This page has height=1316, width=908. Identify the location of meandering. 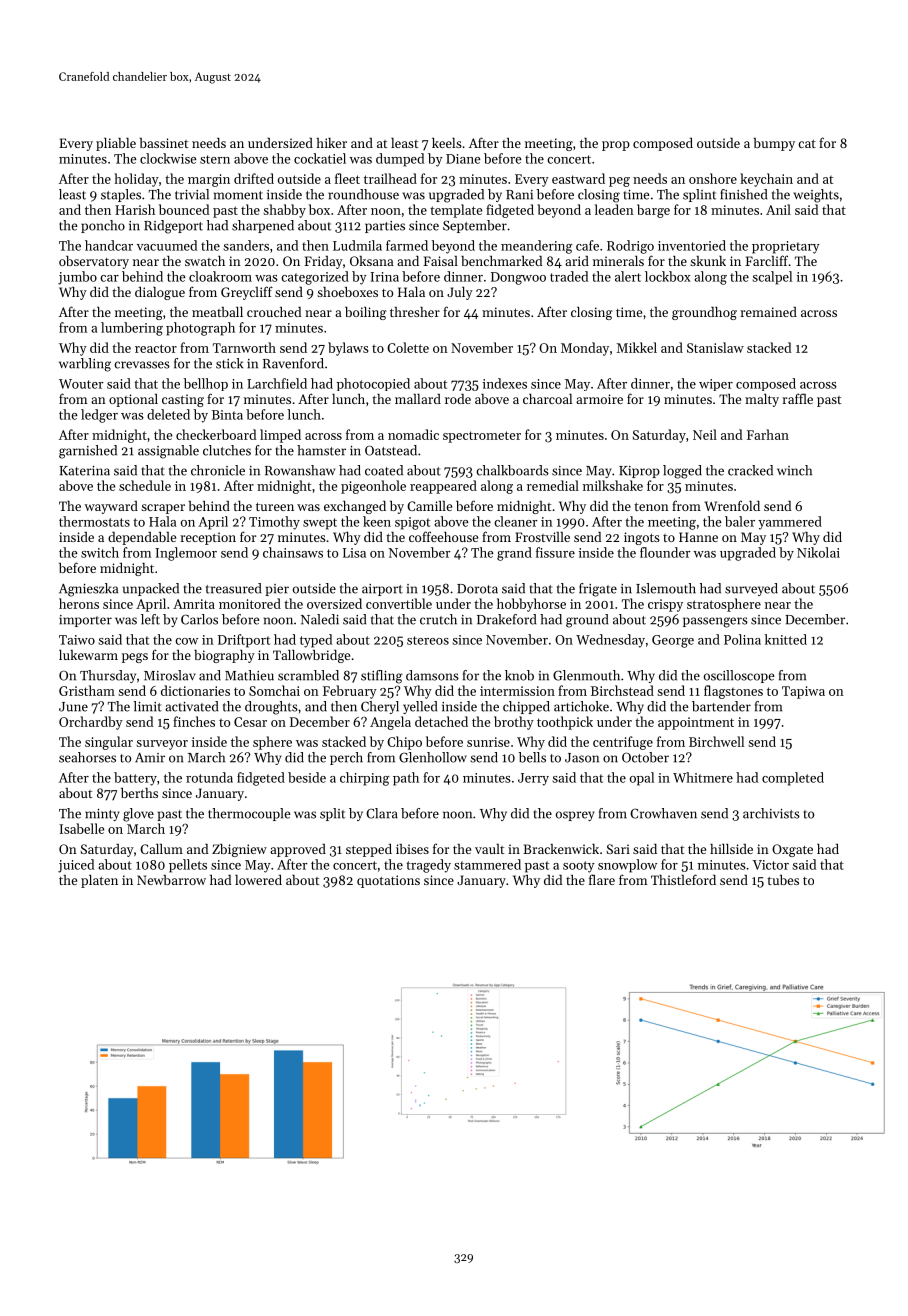
(537, 247).
